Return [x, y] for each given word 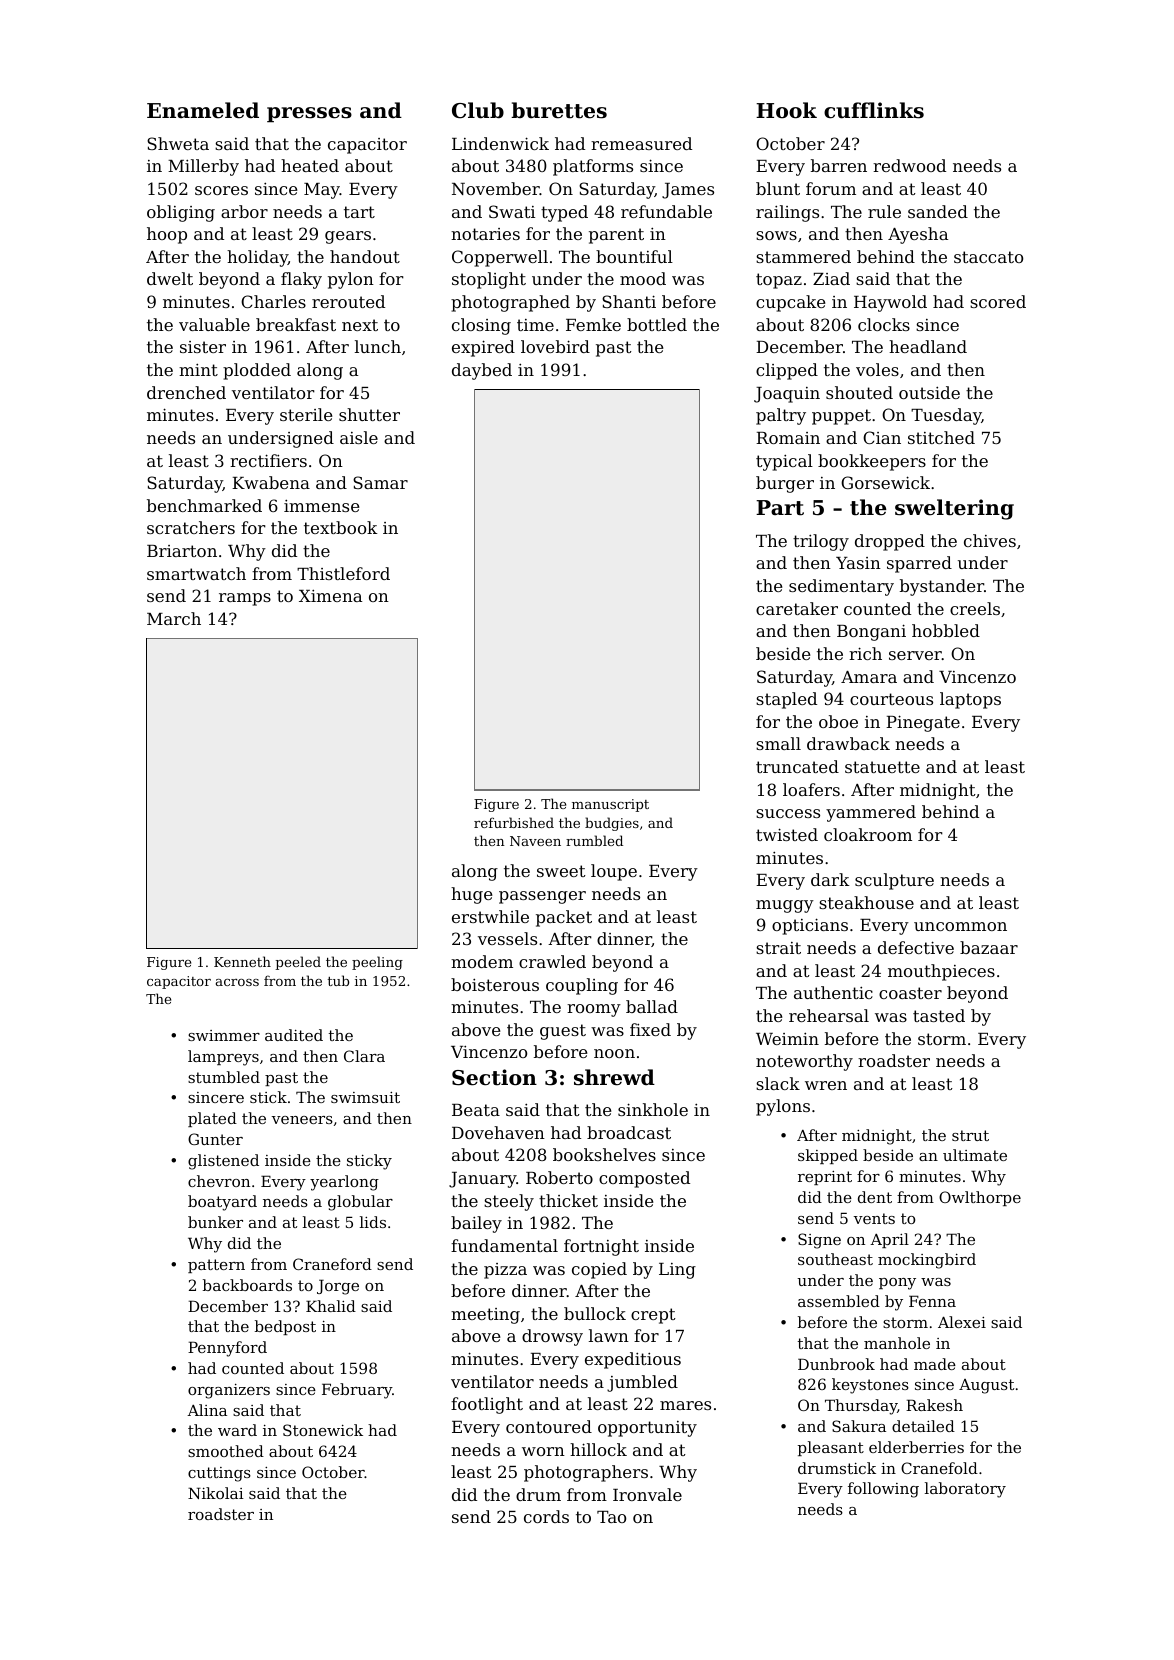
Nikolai [216, 1493]
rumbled [594, 840]
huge [472, 895]
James [688, 191]
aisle [359, 437]
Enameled [203, 110]
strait [778, 948]
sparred [919, 564]
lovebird [555, 346]
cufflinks [874, 110]
